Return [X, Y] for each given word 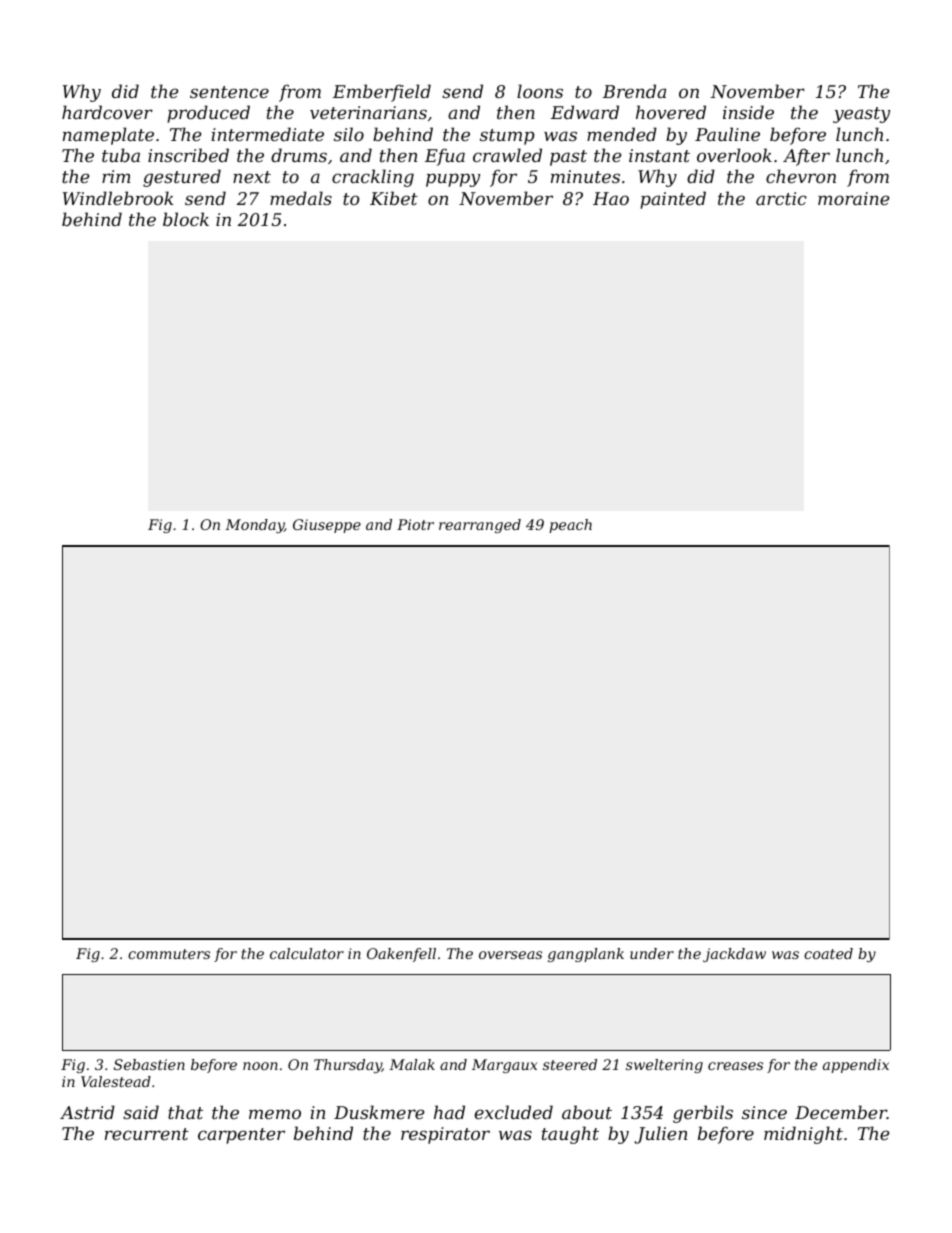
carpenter [241, 1136]
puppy [453, 180]
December [841, 1112]
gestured [182, 178]
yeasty [861, 115]
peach [570, 526]
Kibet [394, 198]
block [186, 219]
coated [828, 953]
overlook [734, 155]
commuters [169, 954]
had [449, 1112]
